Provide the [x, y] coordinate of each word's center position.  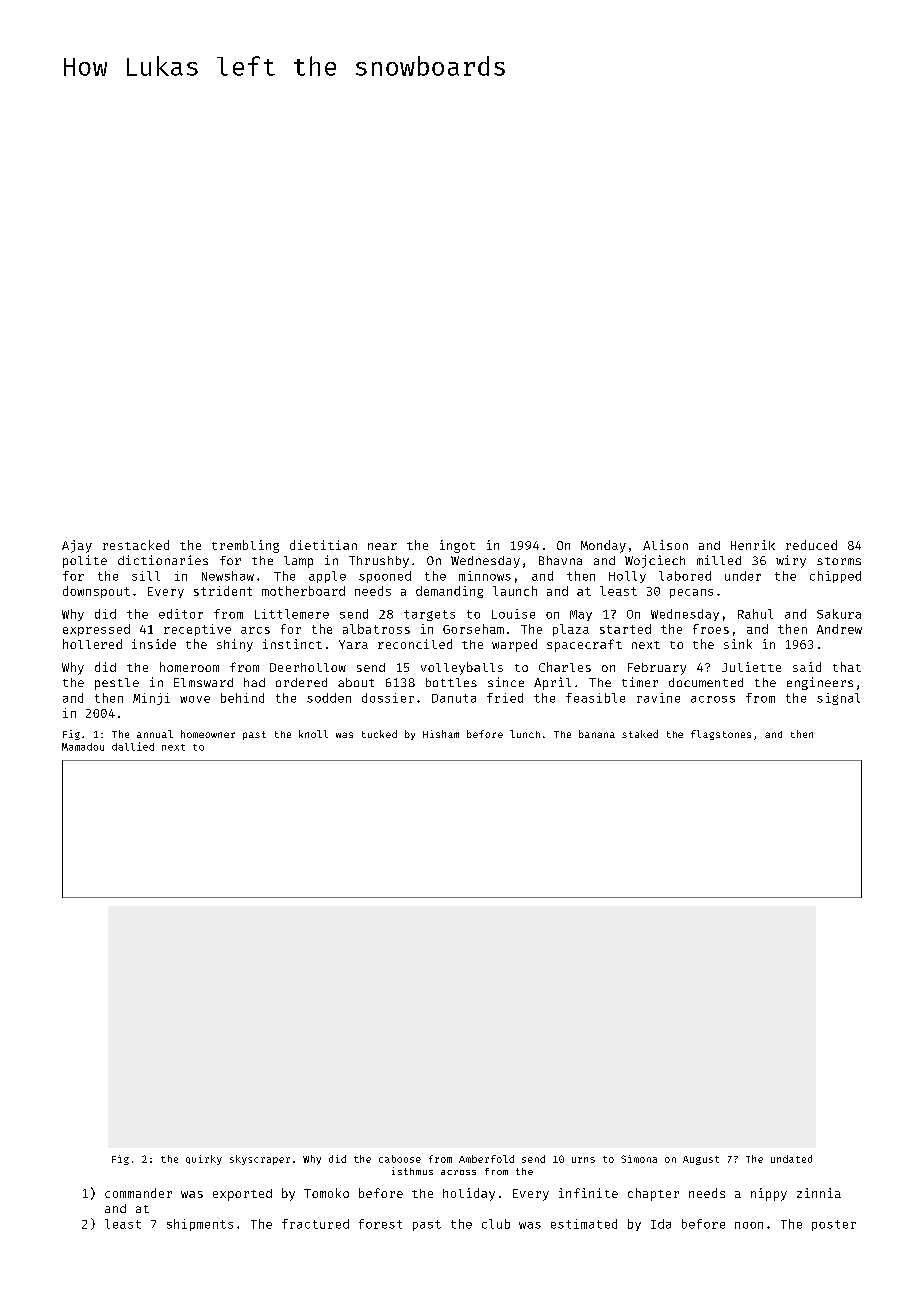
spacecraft [584, 645]
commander [138, 1193]
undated [791, 1159]
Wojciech [655, 561]
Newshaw [228, 576]
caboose [400, 1159]
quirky [204, 1160]
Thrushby [379, 562]
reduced [811, 545]
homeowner [208, 734]
